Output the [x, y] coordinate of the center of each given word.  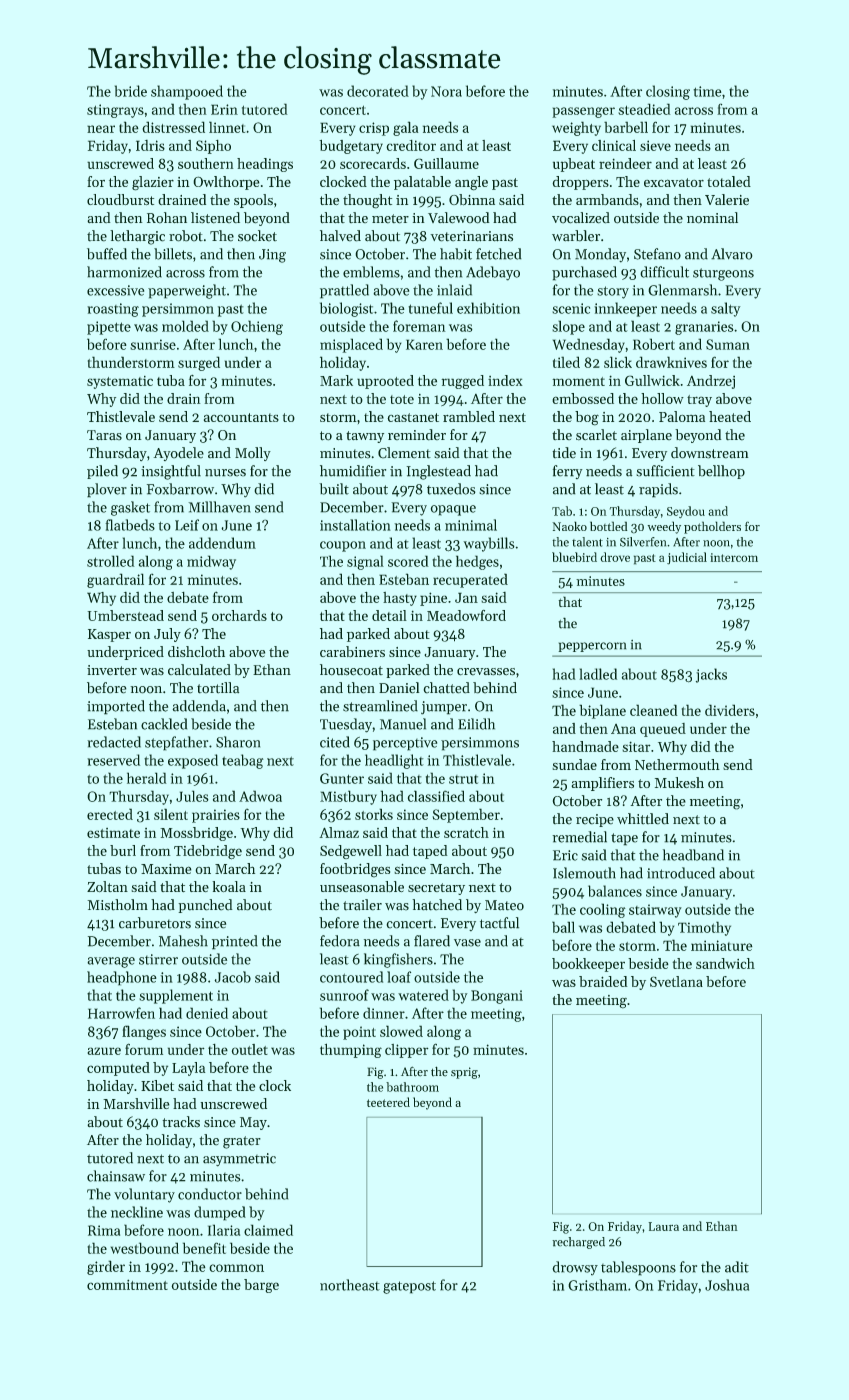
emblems [371, 272]
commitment [127, 1284]
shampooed [187, 92]
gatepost [409, 1287]
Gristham [597, 1285]
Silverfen [643, 542]
